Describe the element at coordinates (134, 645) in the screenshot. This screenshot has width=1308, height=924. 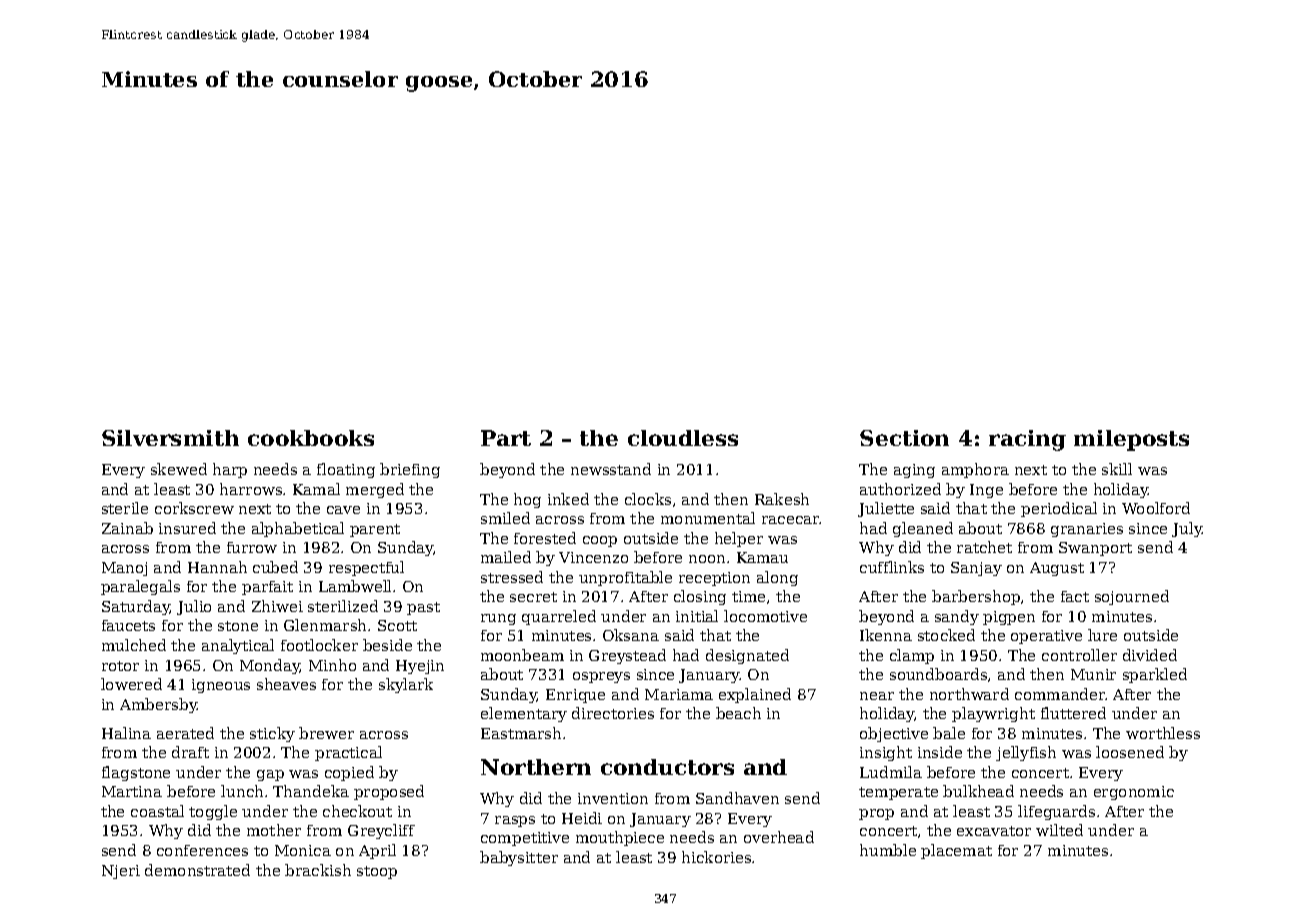
I see `mulched` at that location.
